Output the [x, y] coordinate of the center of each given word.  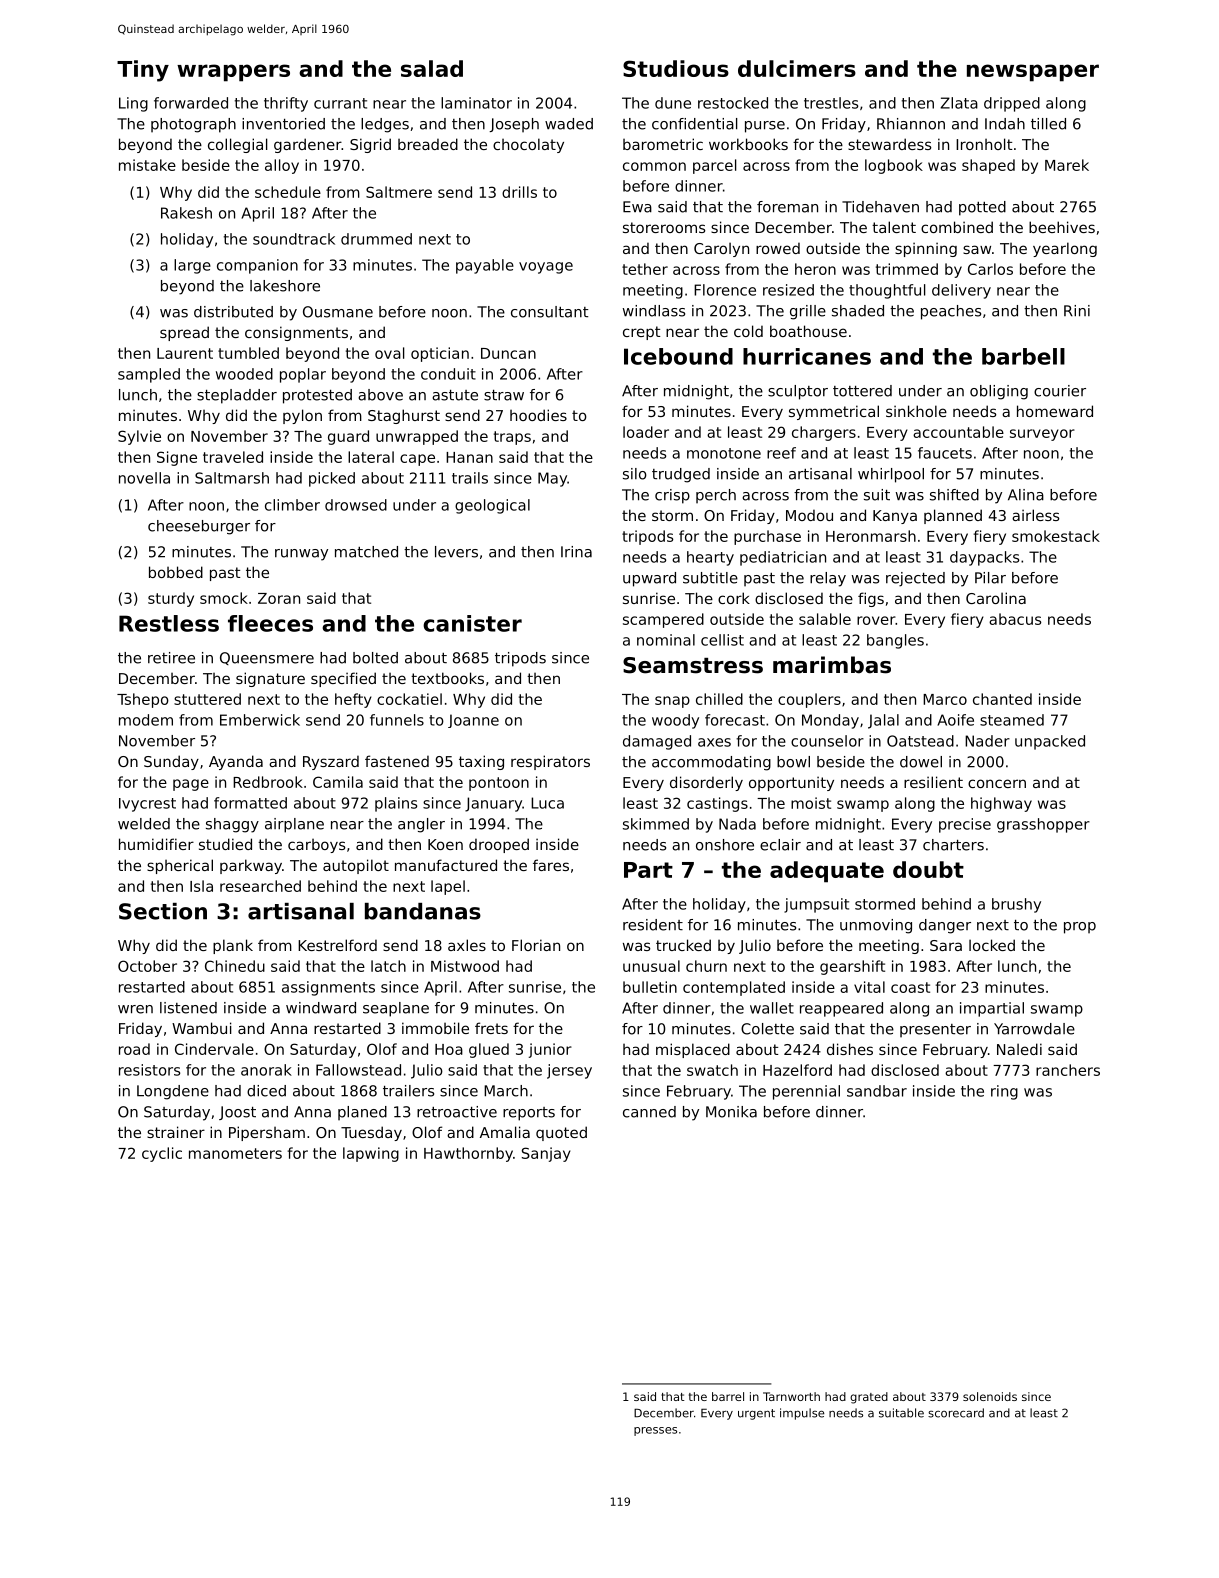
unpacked [1050, 742]
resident [653, 925]
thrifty [286, 104]
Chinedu [235, 966]
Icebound [678, 356]
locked [992, 945]
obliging [999, 392]
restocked [733, 103]
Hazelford [797, 1070]
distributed [233, 312]
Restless [169, 623]
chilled [719, 699]
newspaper [1033, 73]
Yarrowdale [1034, 1029]
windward [321, 1008]
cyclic [162, 1154]
